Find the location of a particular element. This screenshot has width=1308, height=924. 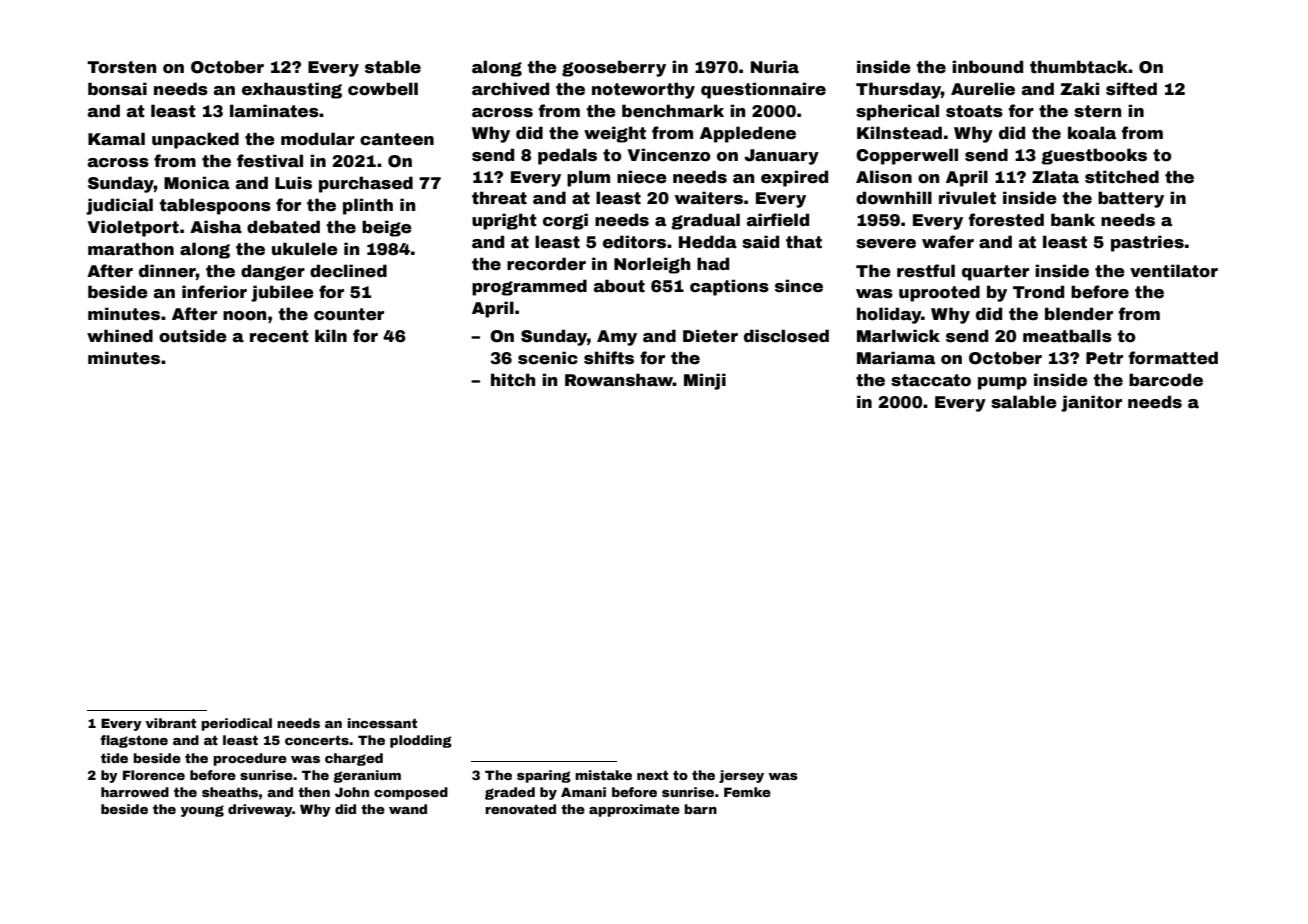

exhausting is located at coordinates (292, 90).
